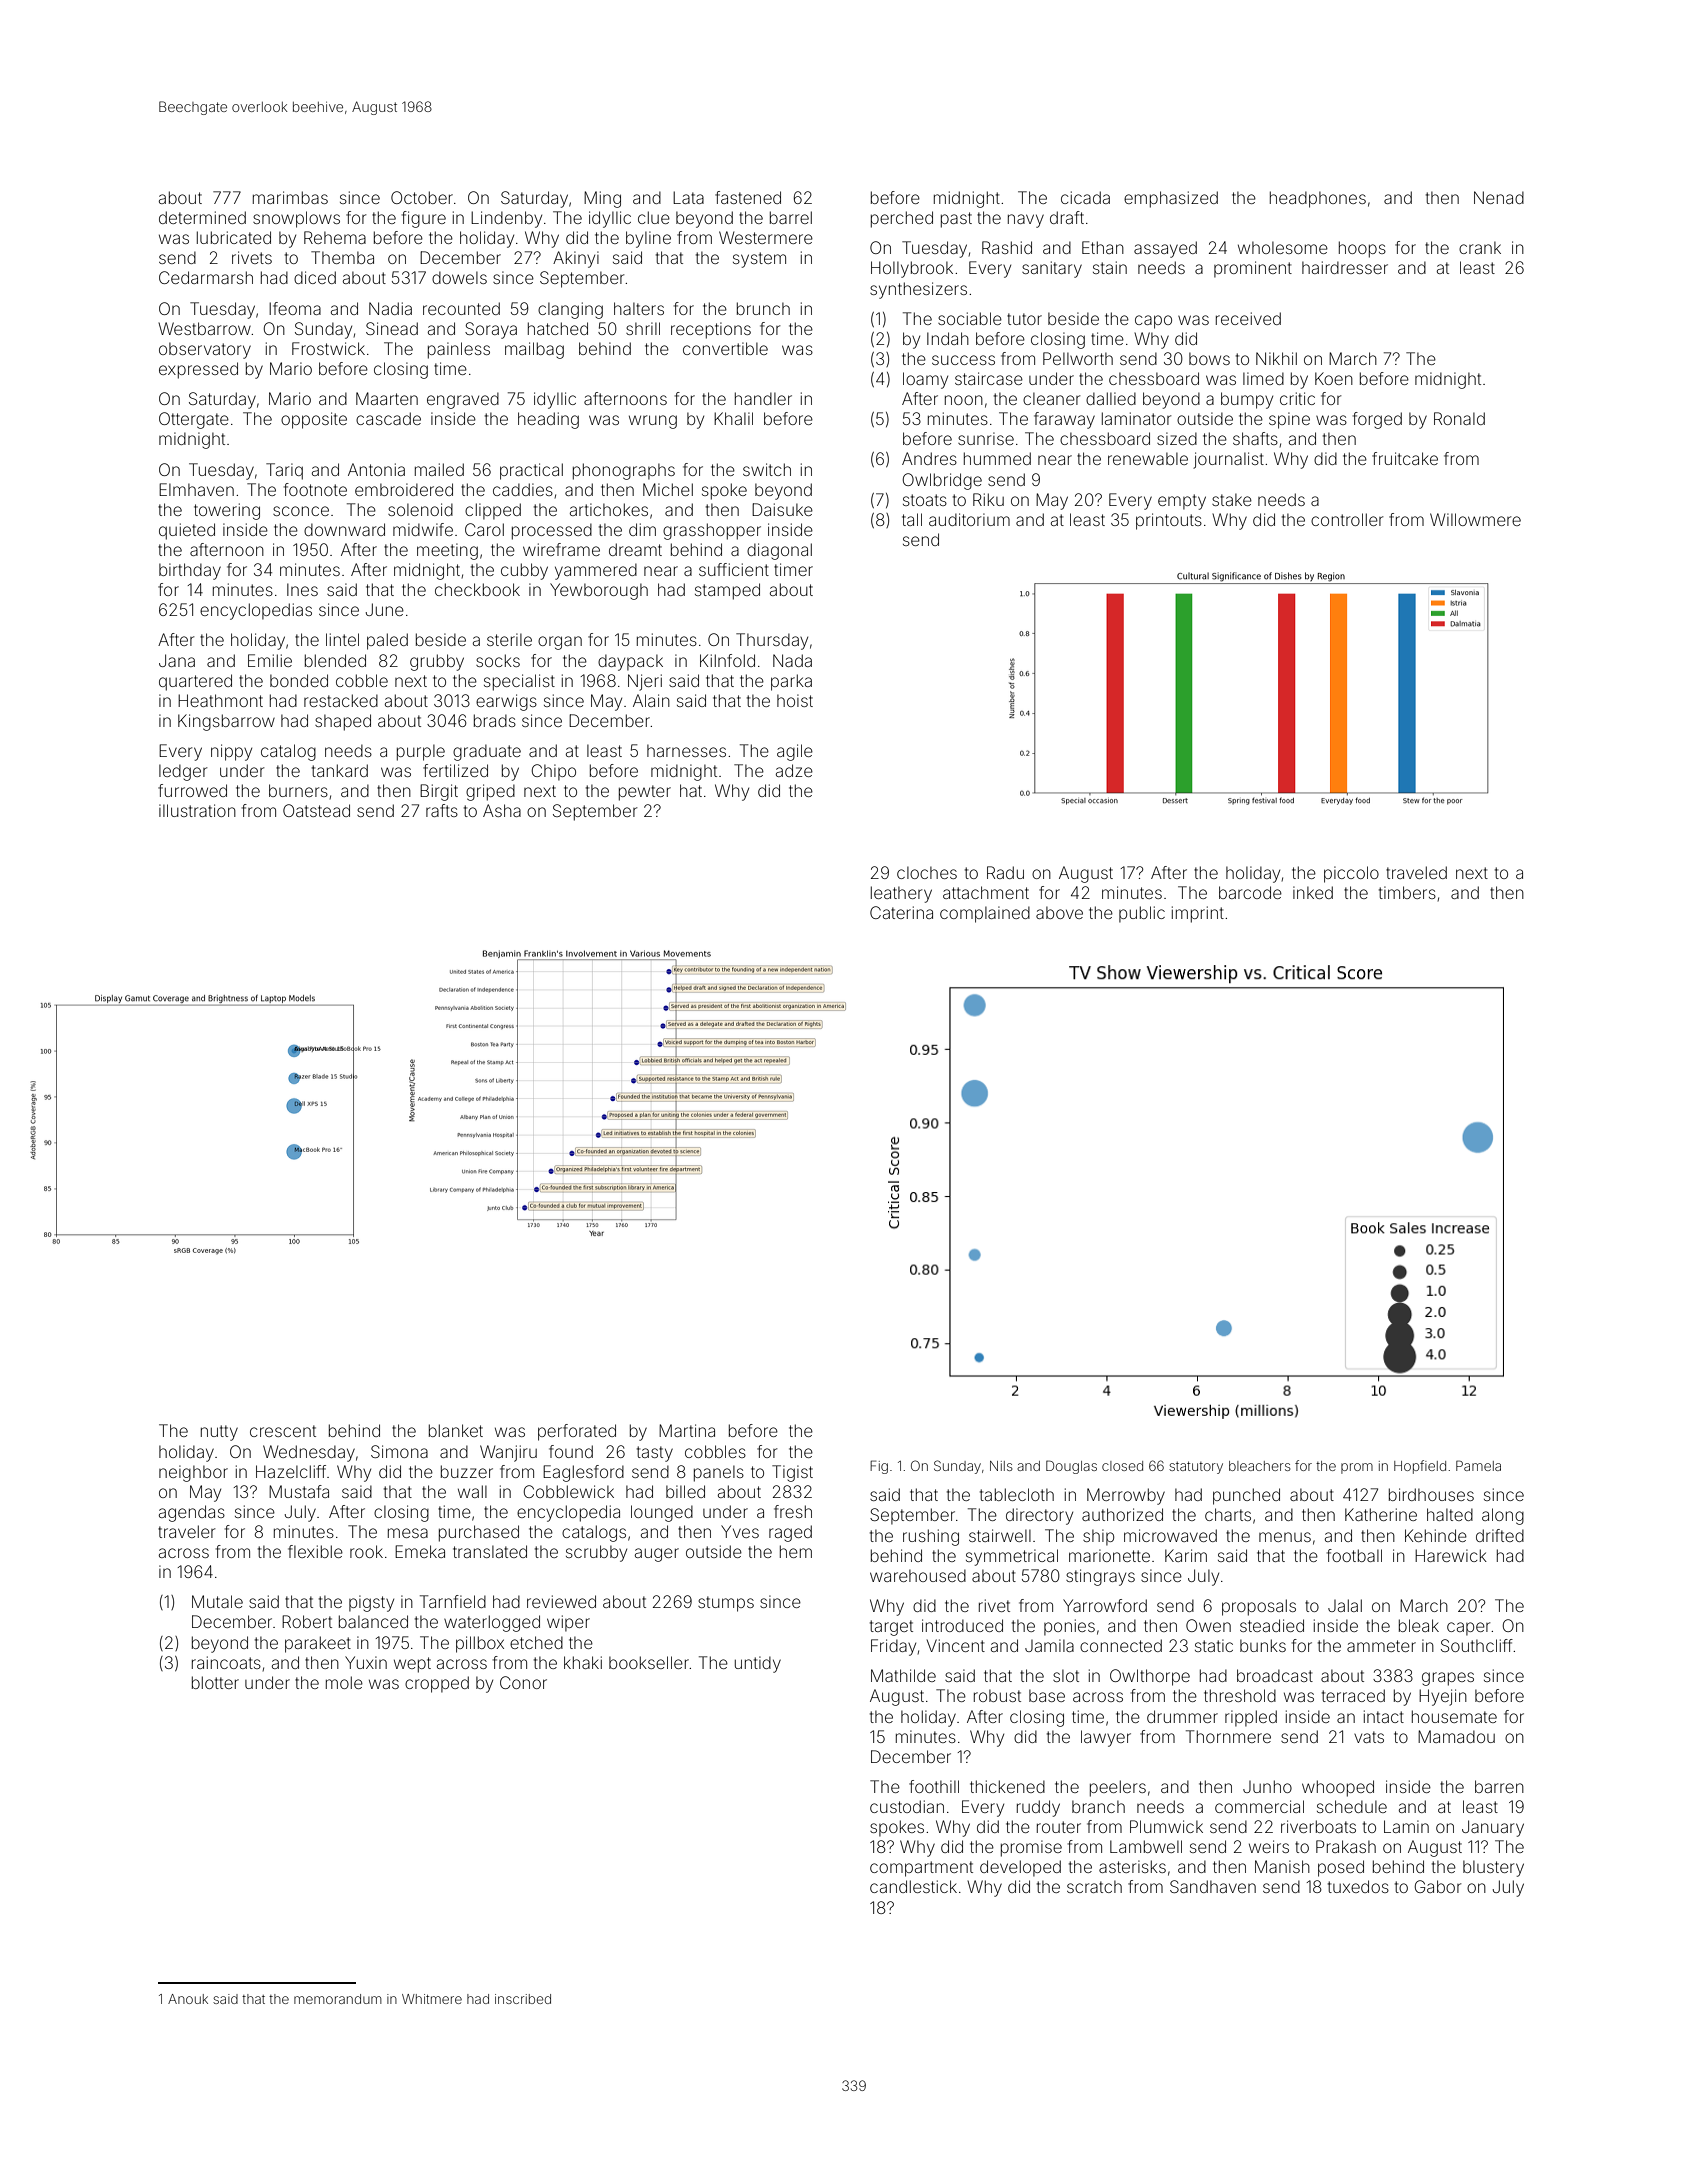  Describe the element at coordinates (792, 1473) in the document. I see `Tigist` at that location.
